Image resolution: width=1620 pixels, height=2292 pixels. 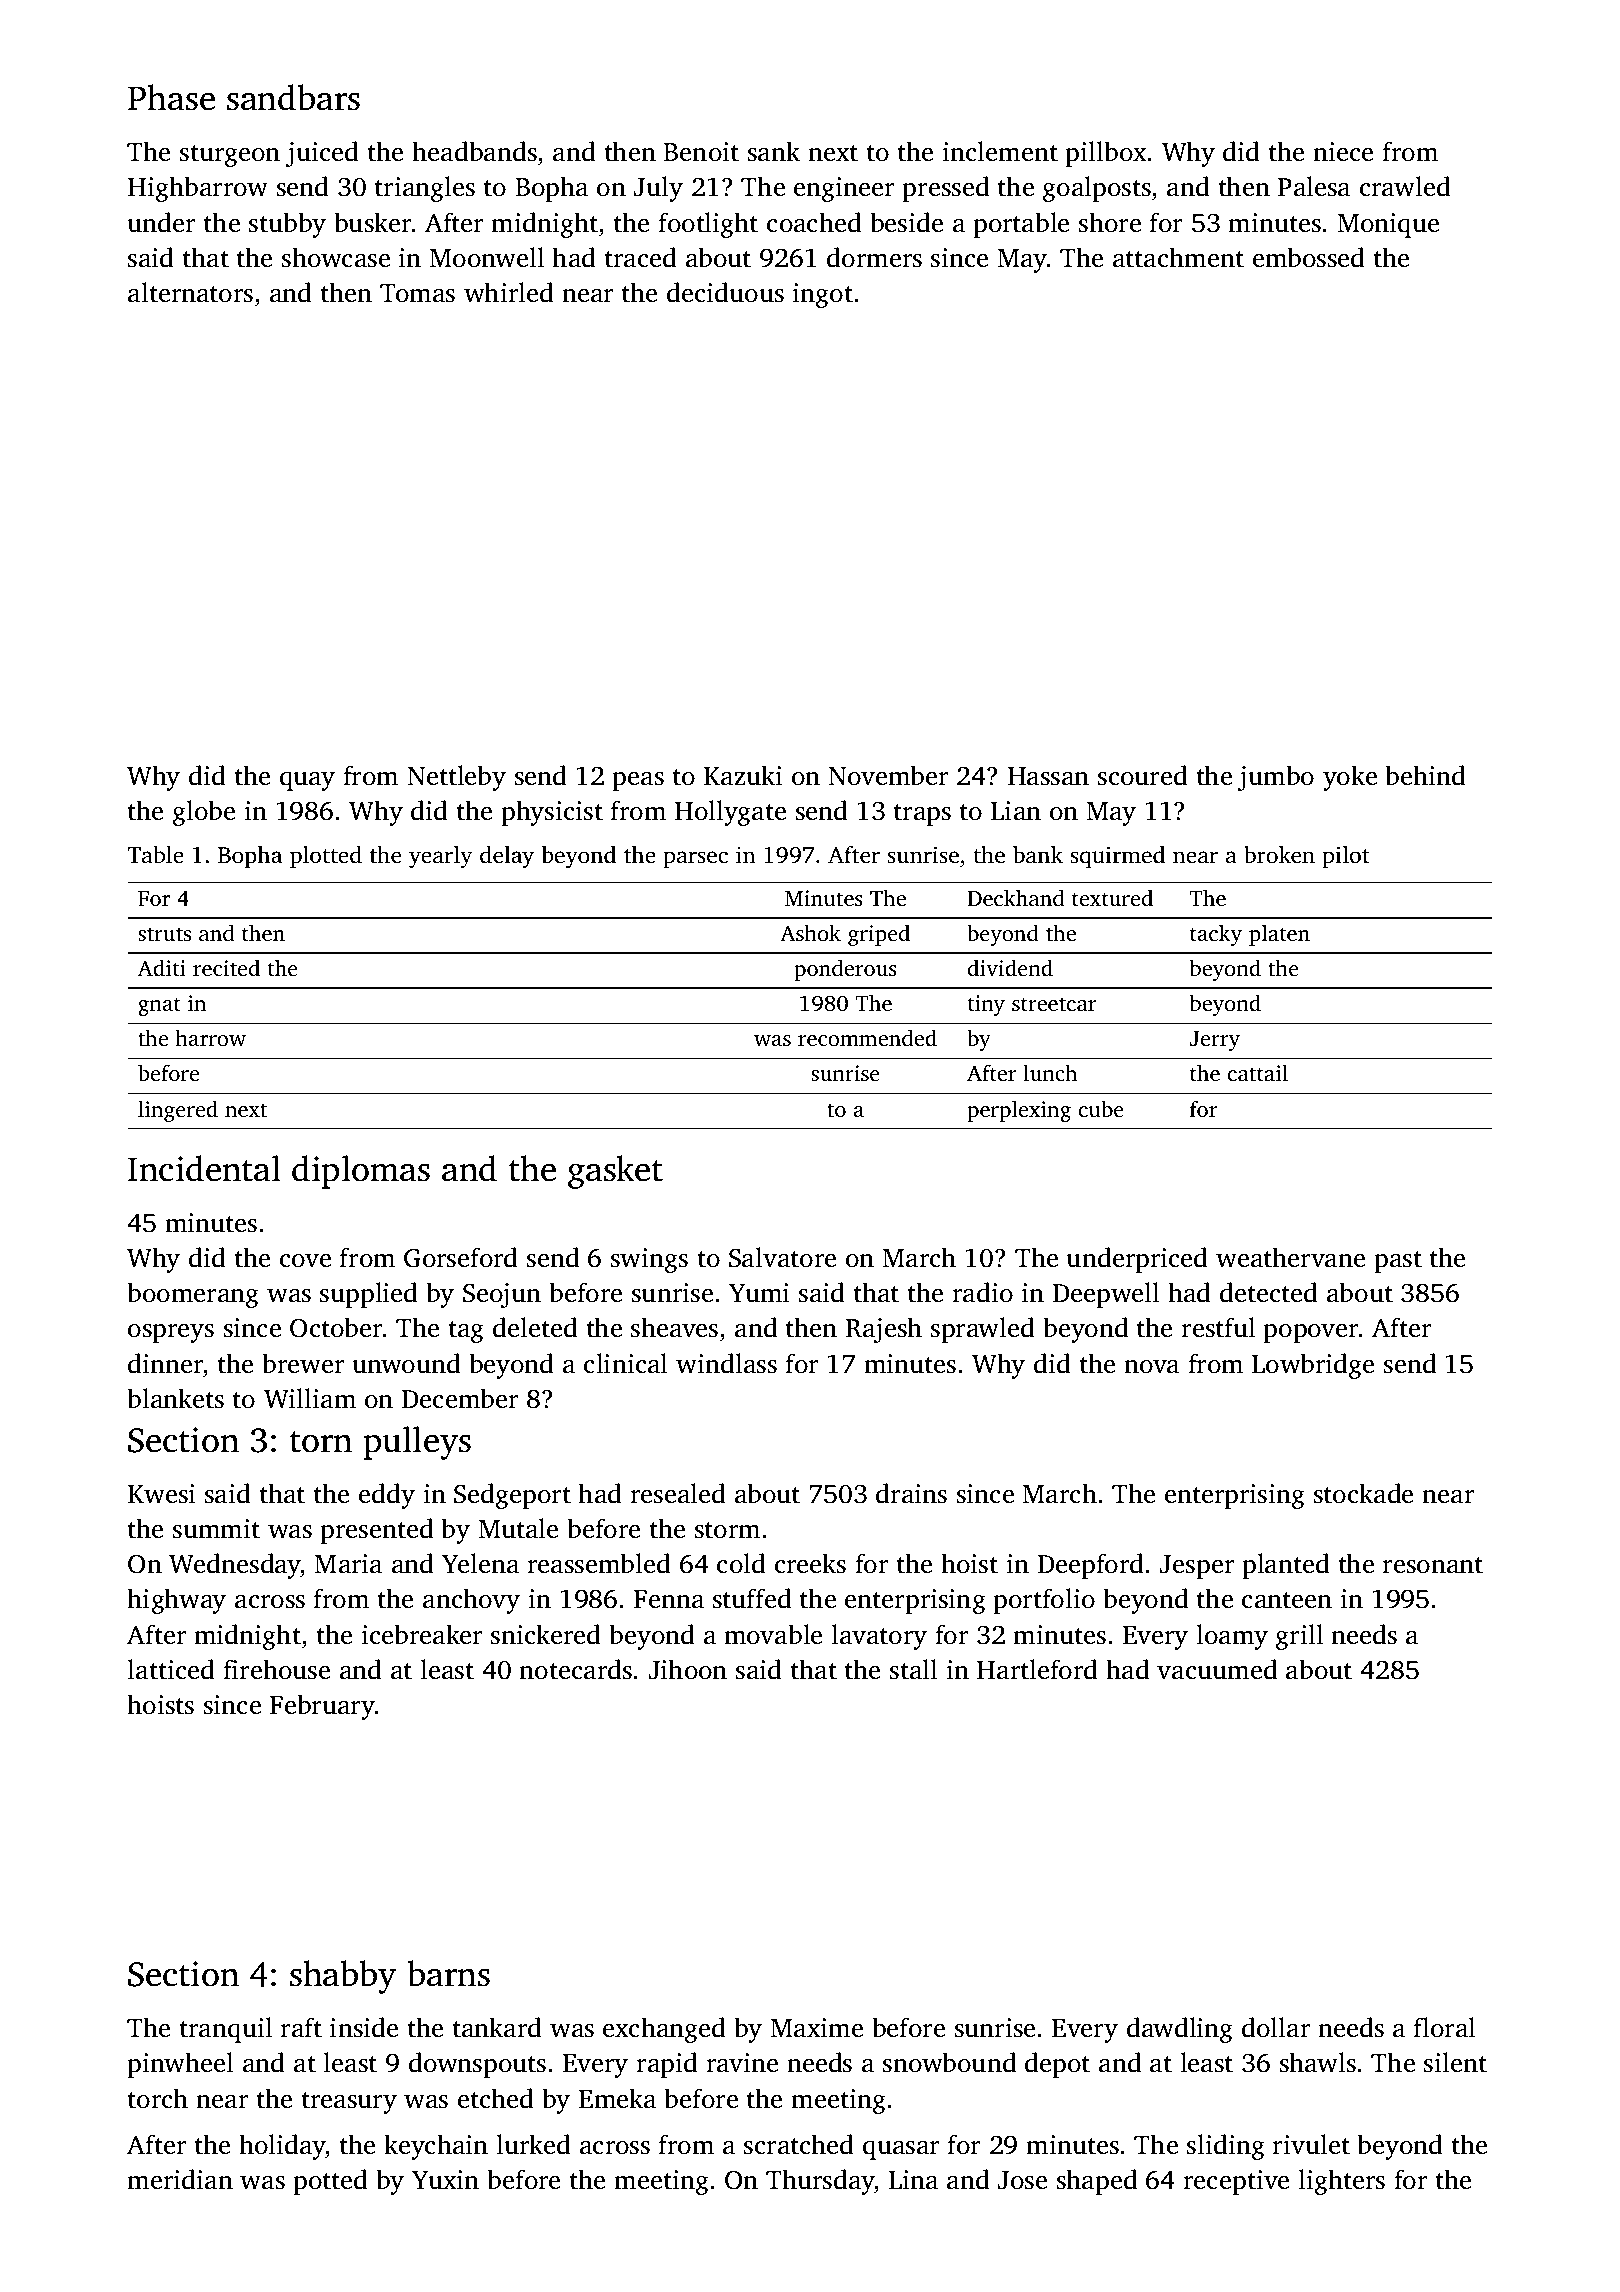 What do you see at coordinates (1425, 775) in the document?
I see `behind` at bounding box center [1425, 775].
